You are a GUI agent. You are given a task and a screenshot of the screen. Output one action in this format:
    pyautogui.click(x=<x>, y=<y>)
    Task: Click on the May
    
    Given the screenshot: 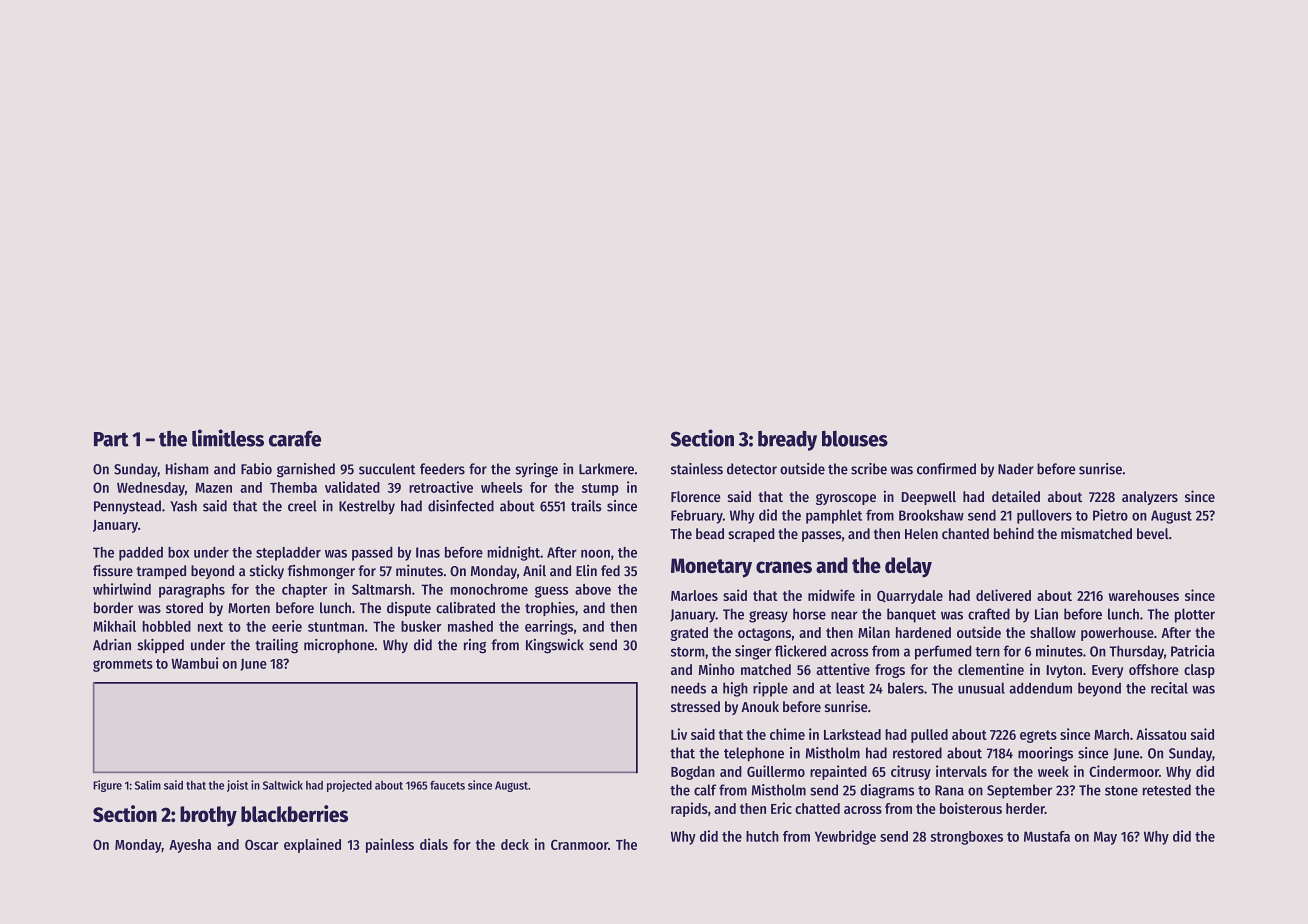 What is the action you would take?
    pyautogui.click(x=1105, y=838)
